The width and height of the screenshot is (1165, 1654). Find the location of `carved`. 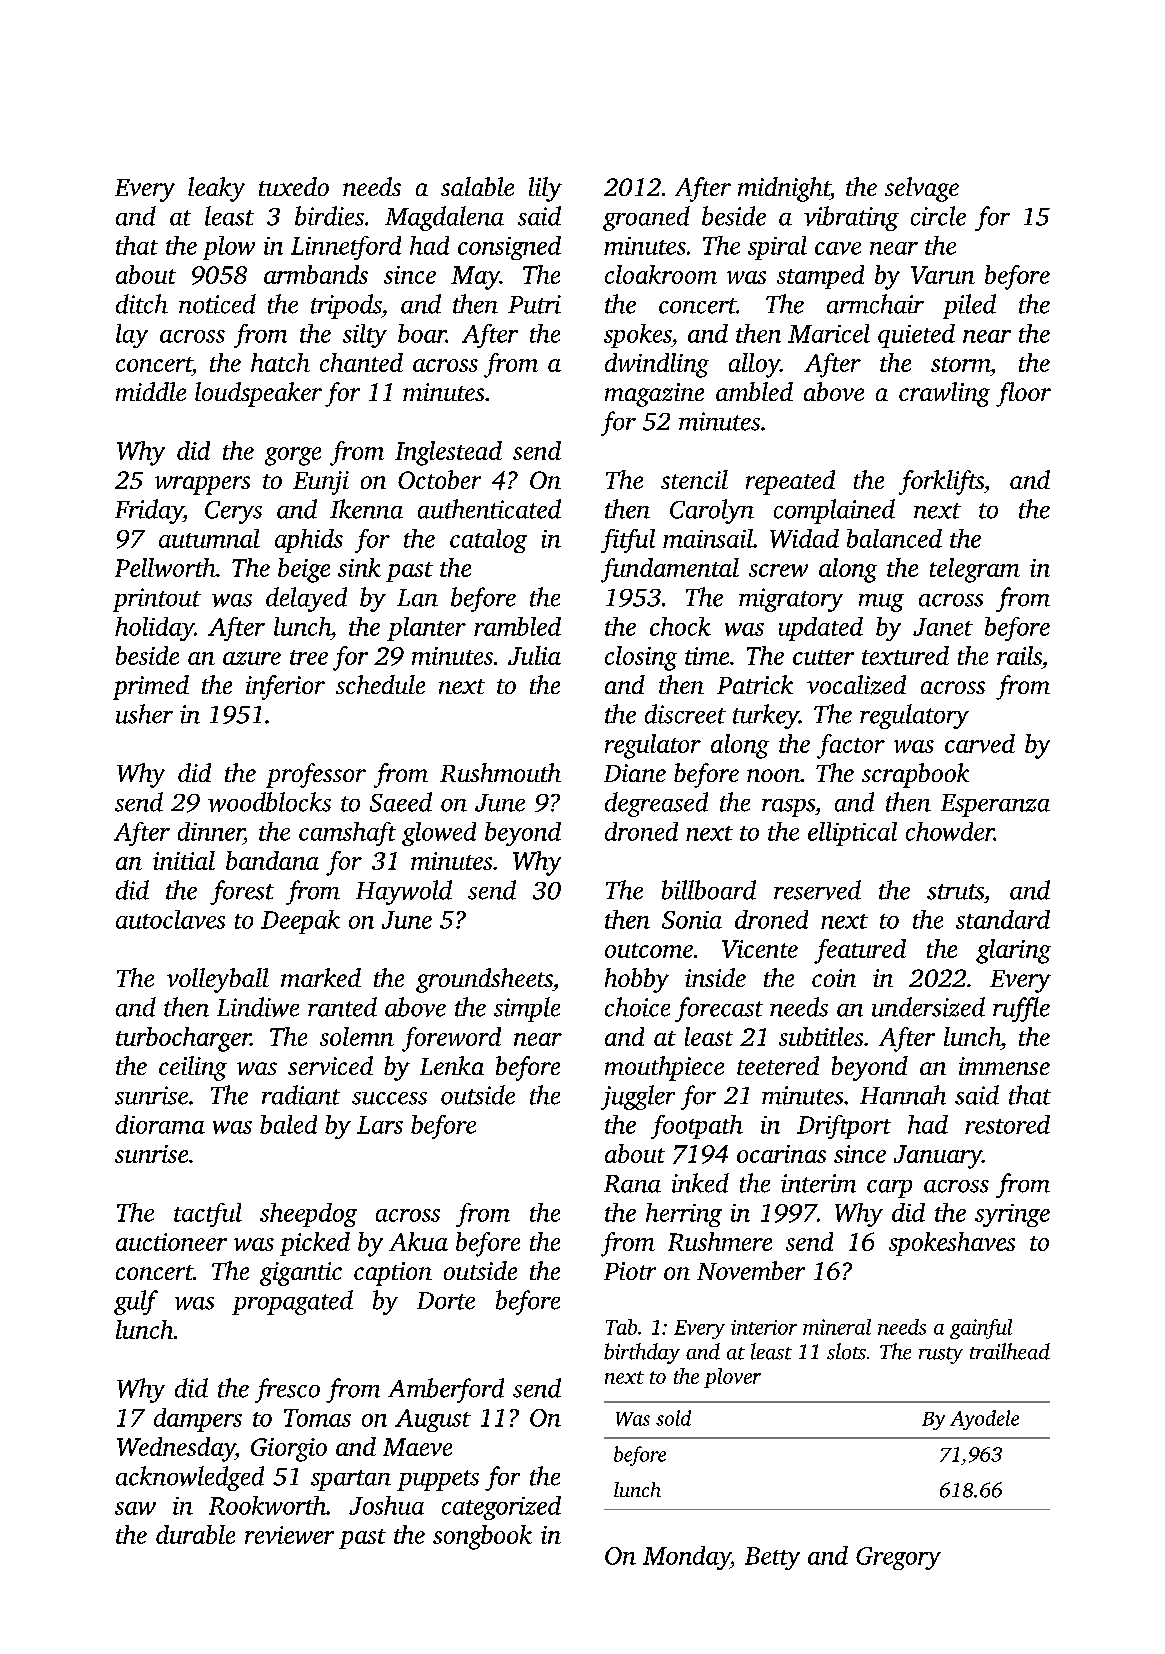

carved is located at coordinates (980, 743).
